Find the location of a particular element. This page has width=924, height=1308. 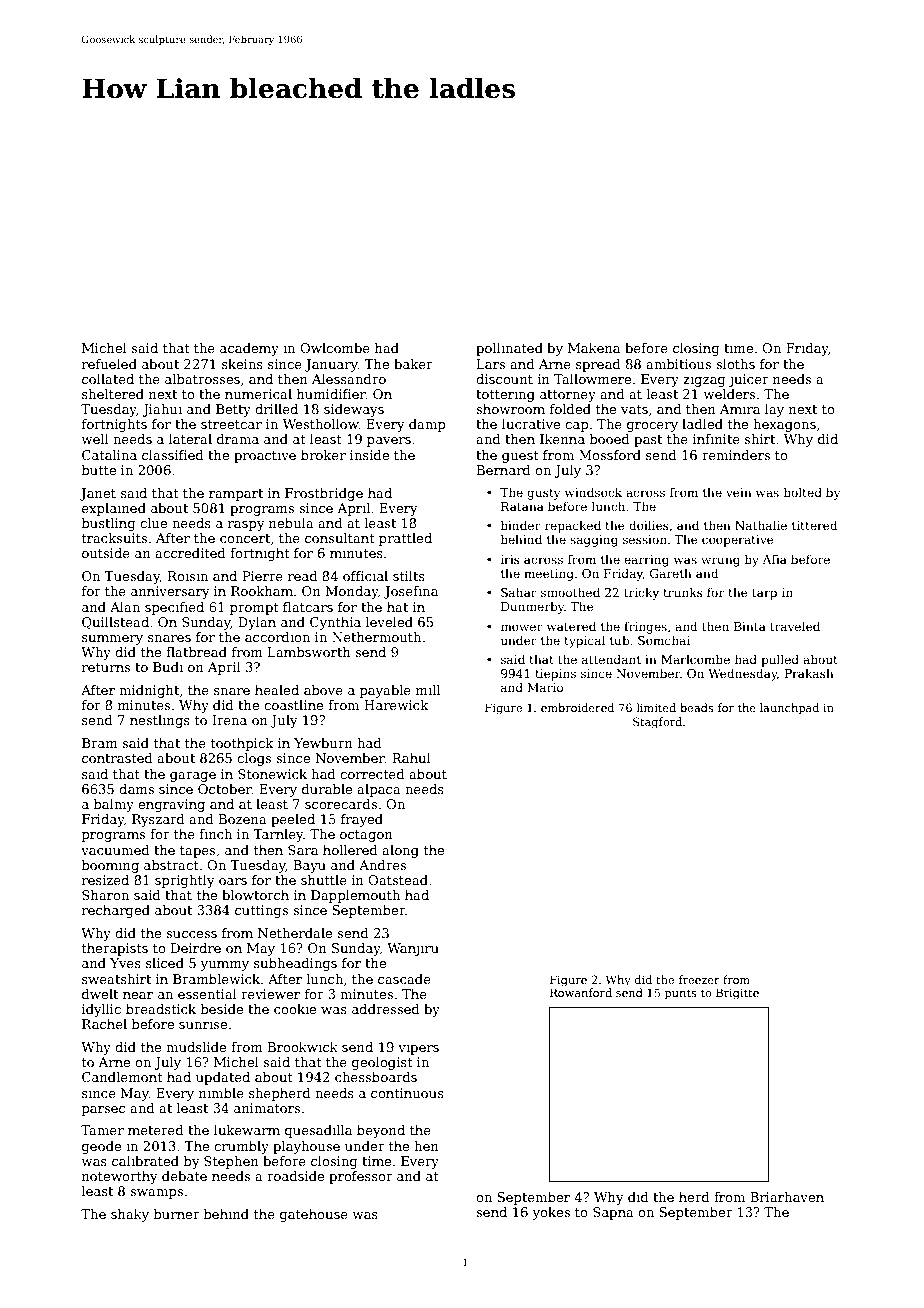

Ryszard is located at coordinates (158, 820).
